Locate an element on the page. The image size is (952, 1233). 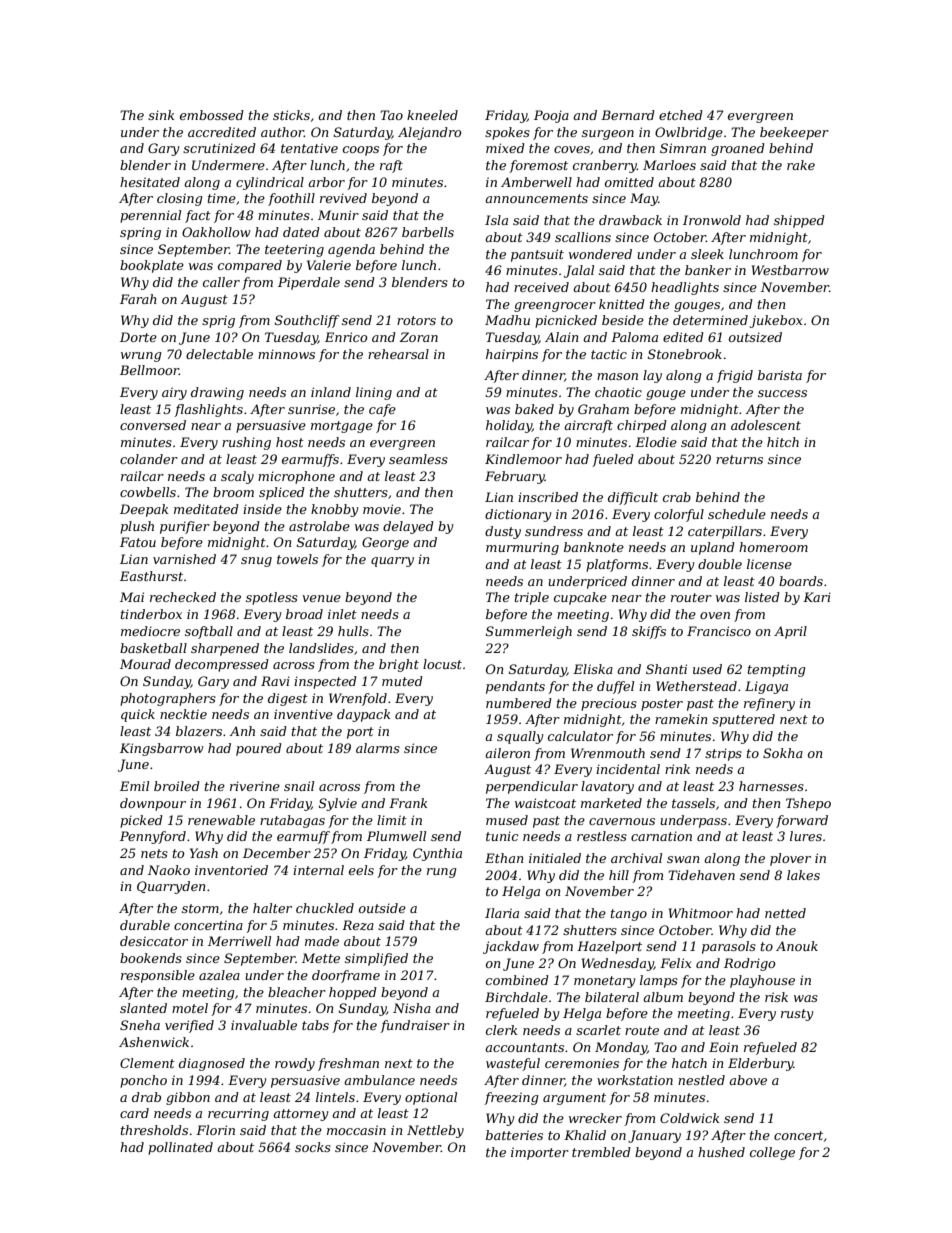
Nettleby is located at coordinates (435, 1131).
